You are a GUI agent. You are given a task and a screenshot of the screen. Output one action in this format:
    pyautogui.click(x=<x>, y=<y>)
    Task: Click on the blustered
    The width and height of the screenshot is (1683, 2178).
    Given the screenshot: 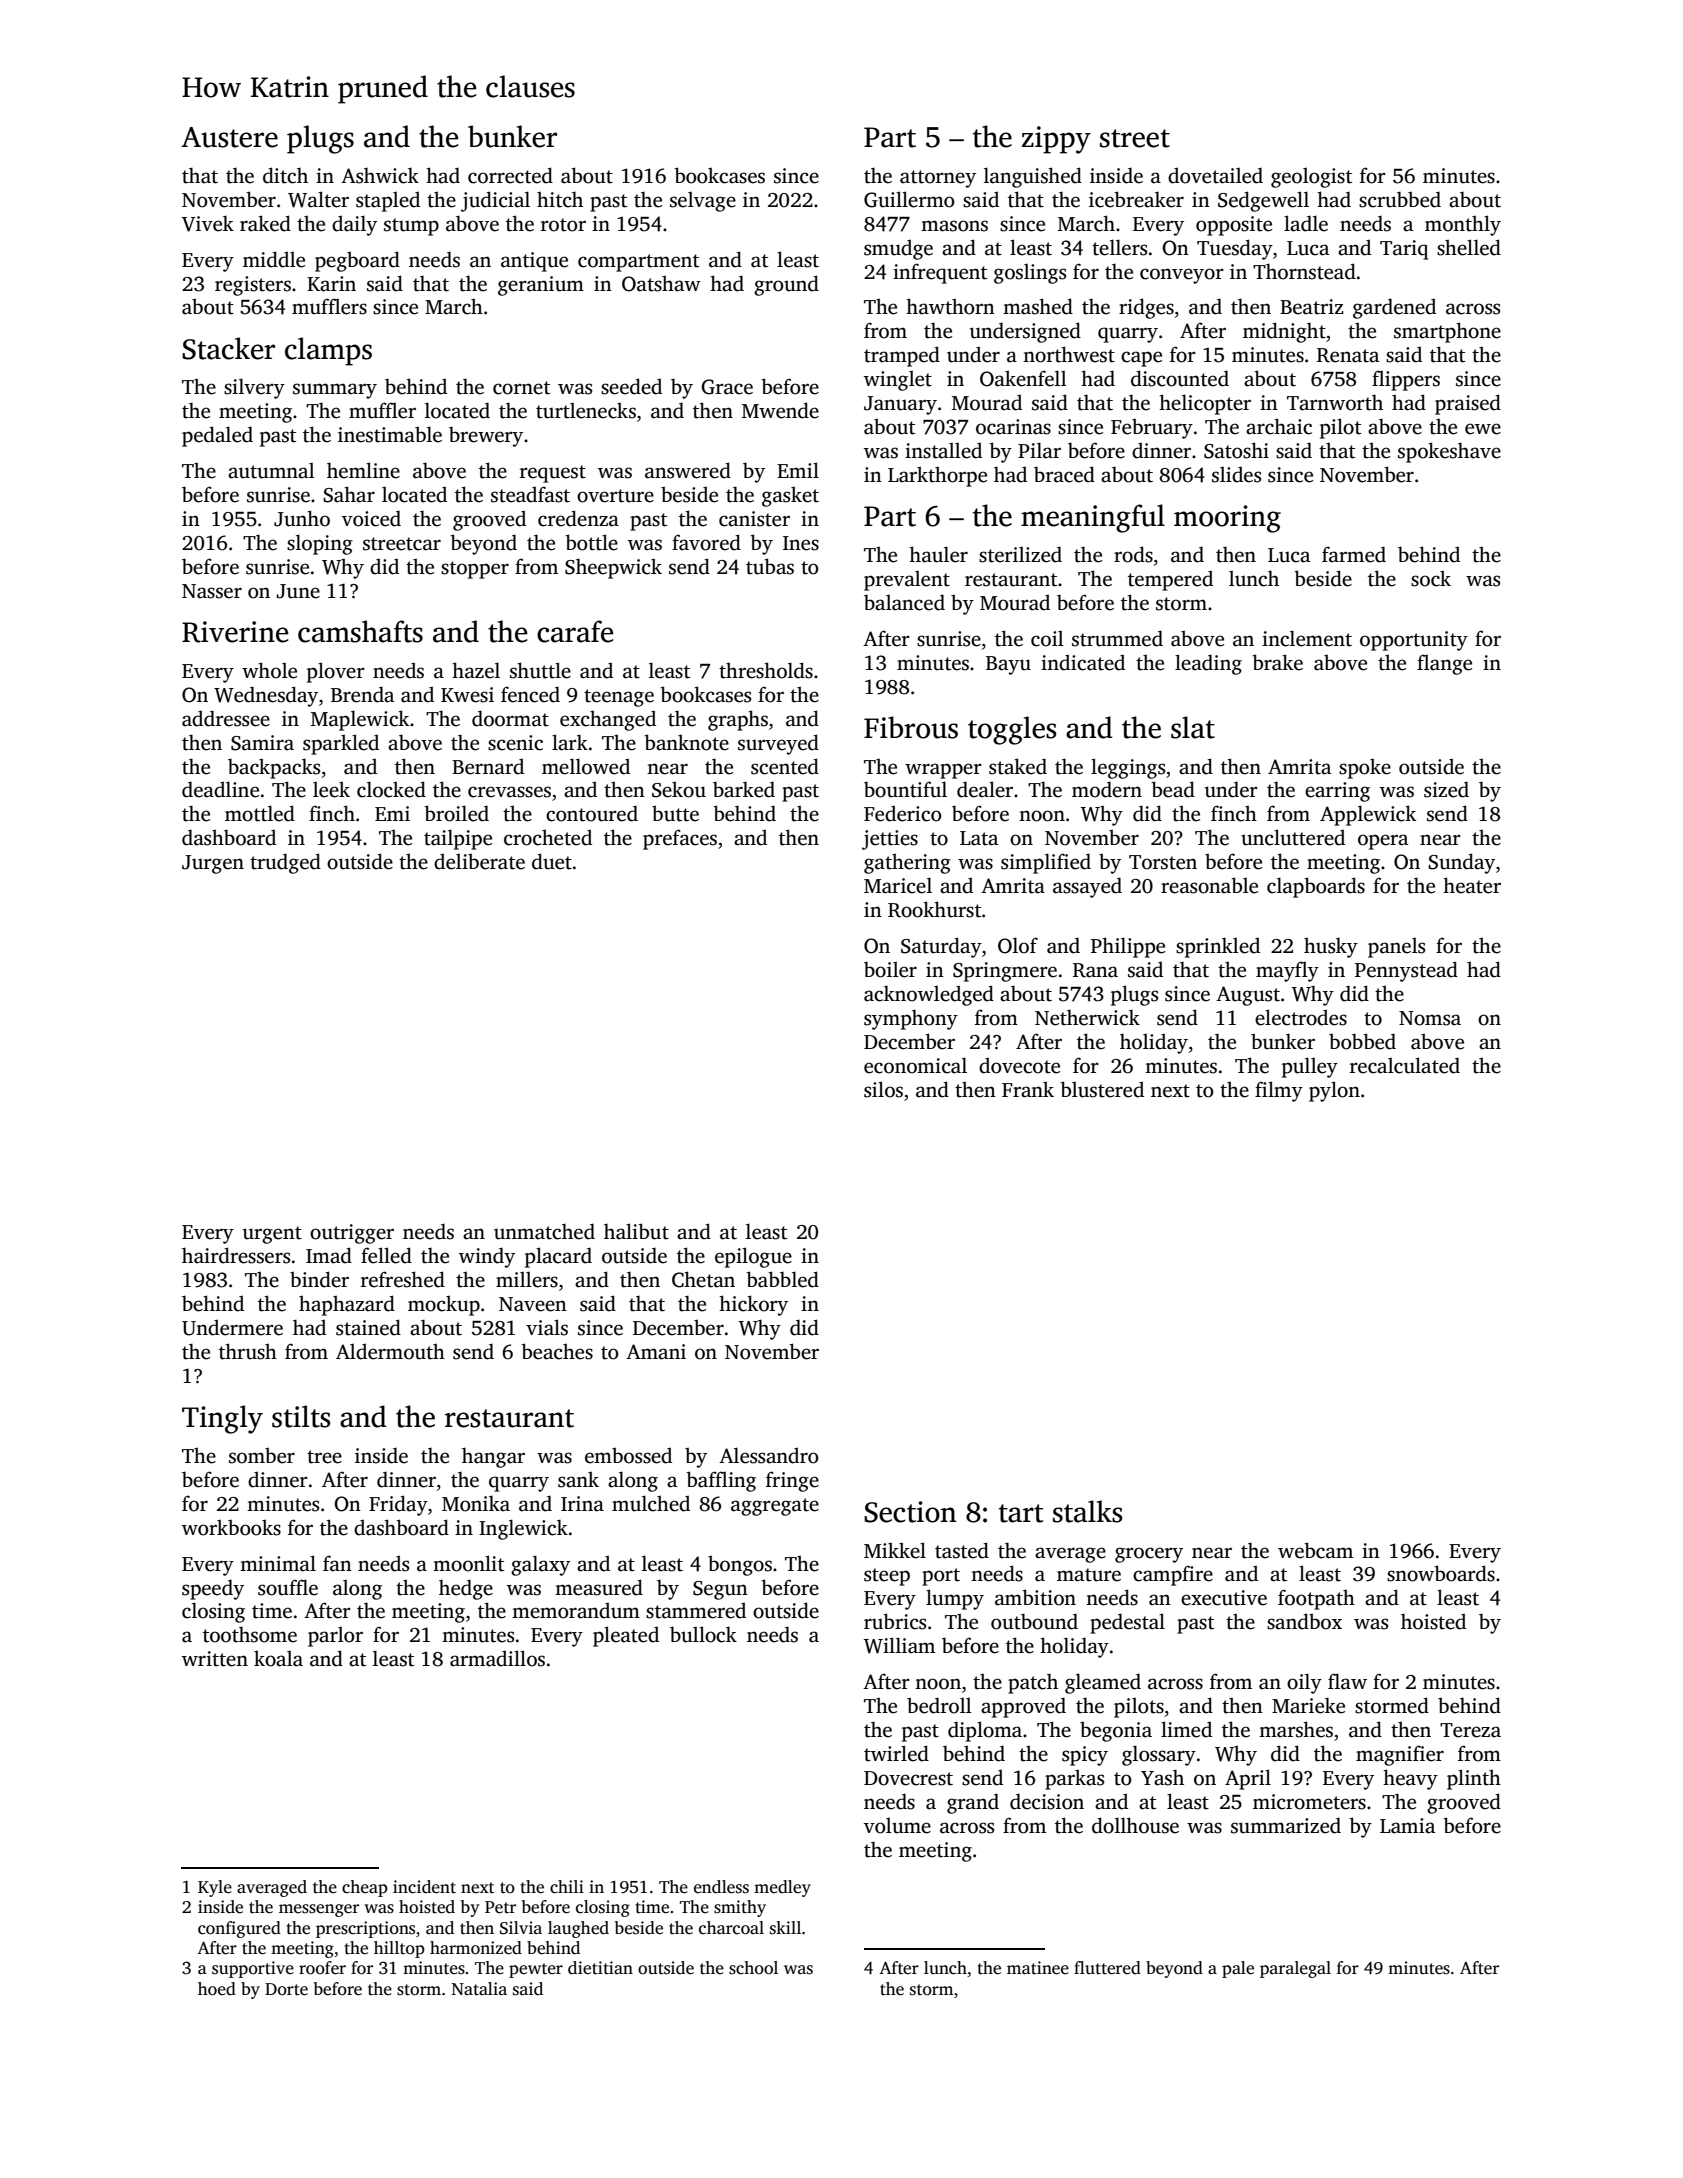 What is the action you would take?
    pyautogui.click(x=1102, y=1089)
